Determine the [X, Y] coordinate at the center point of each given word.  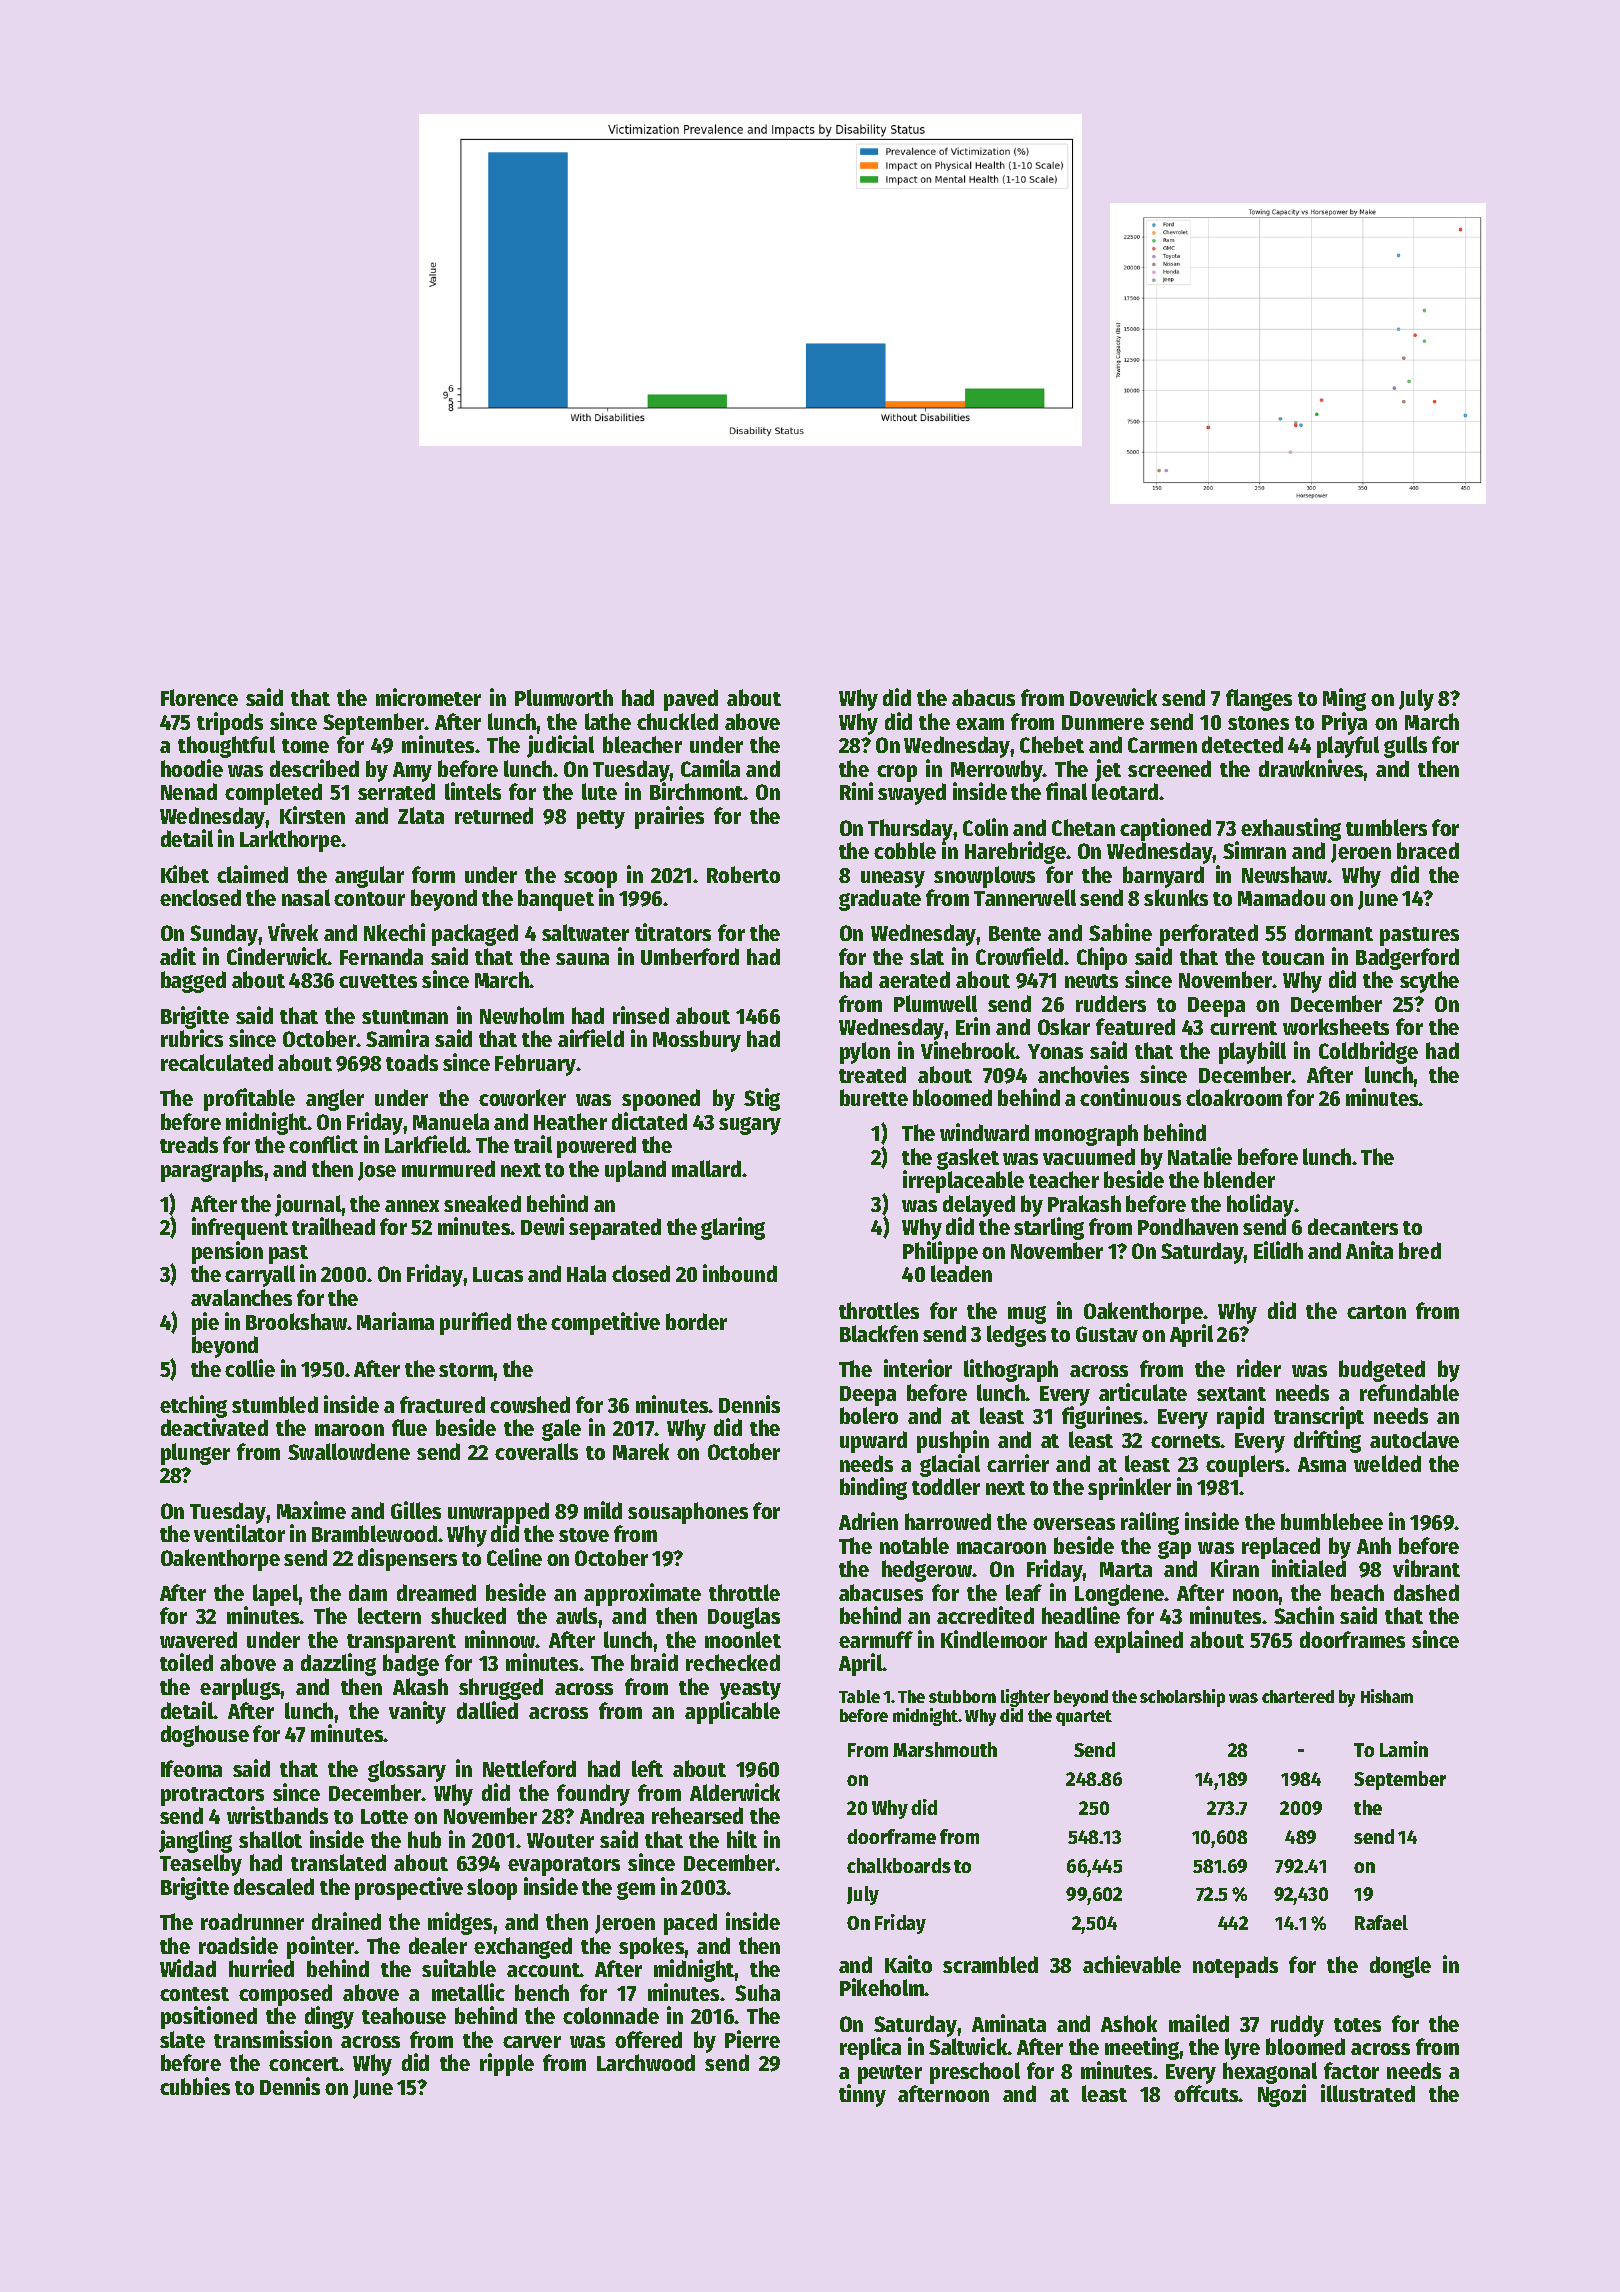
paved [691, 700]
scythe [1429, 982]
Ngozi [1282, 2095]
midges [460, 1923]
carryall [260, 1276]
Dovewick [1113, 697]
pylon [865, 1053]
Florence [199, 697]
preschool [975, 2073]
